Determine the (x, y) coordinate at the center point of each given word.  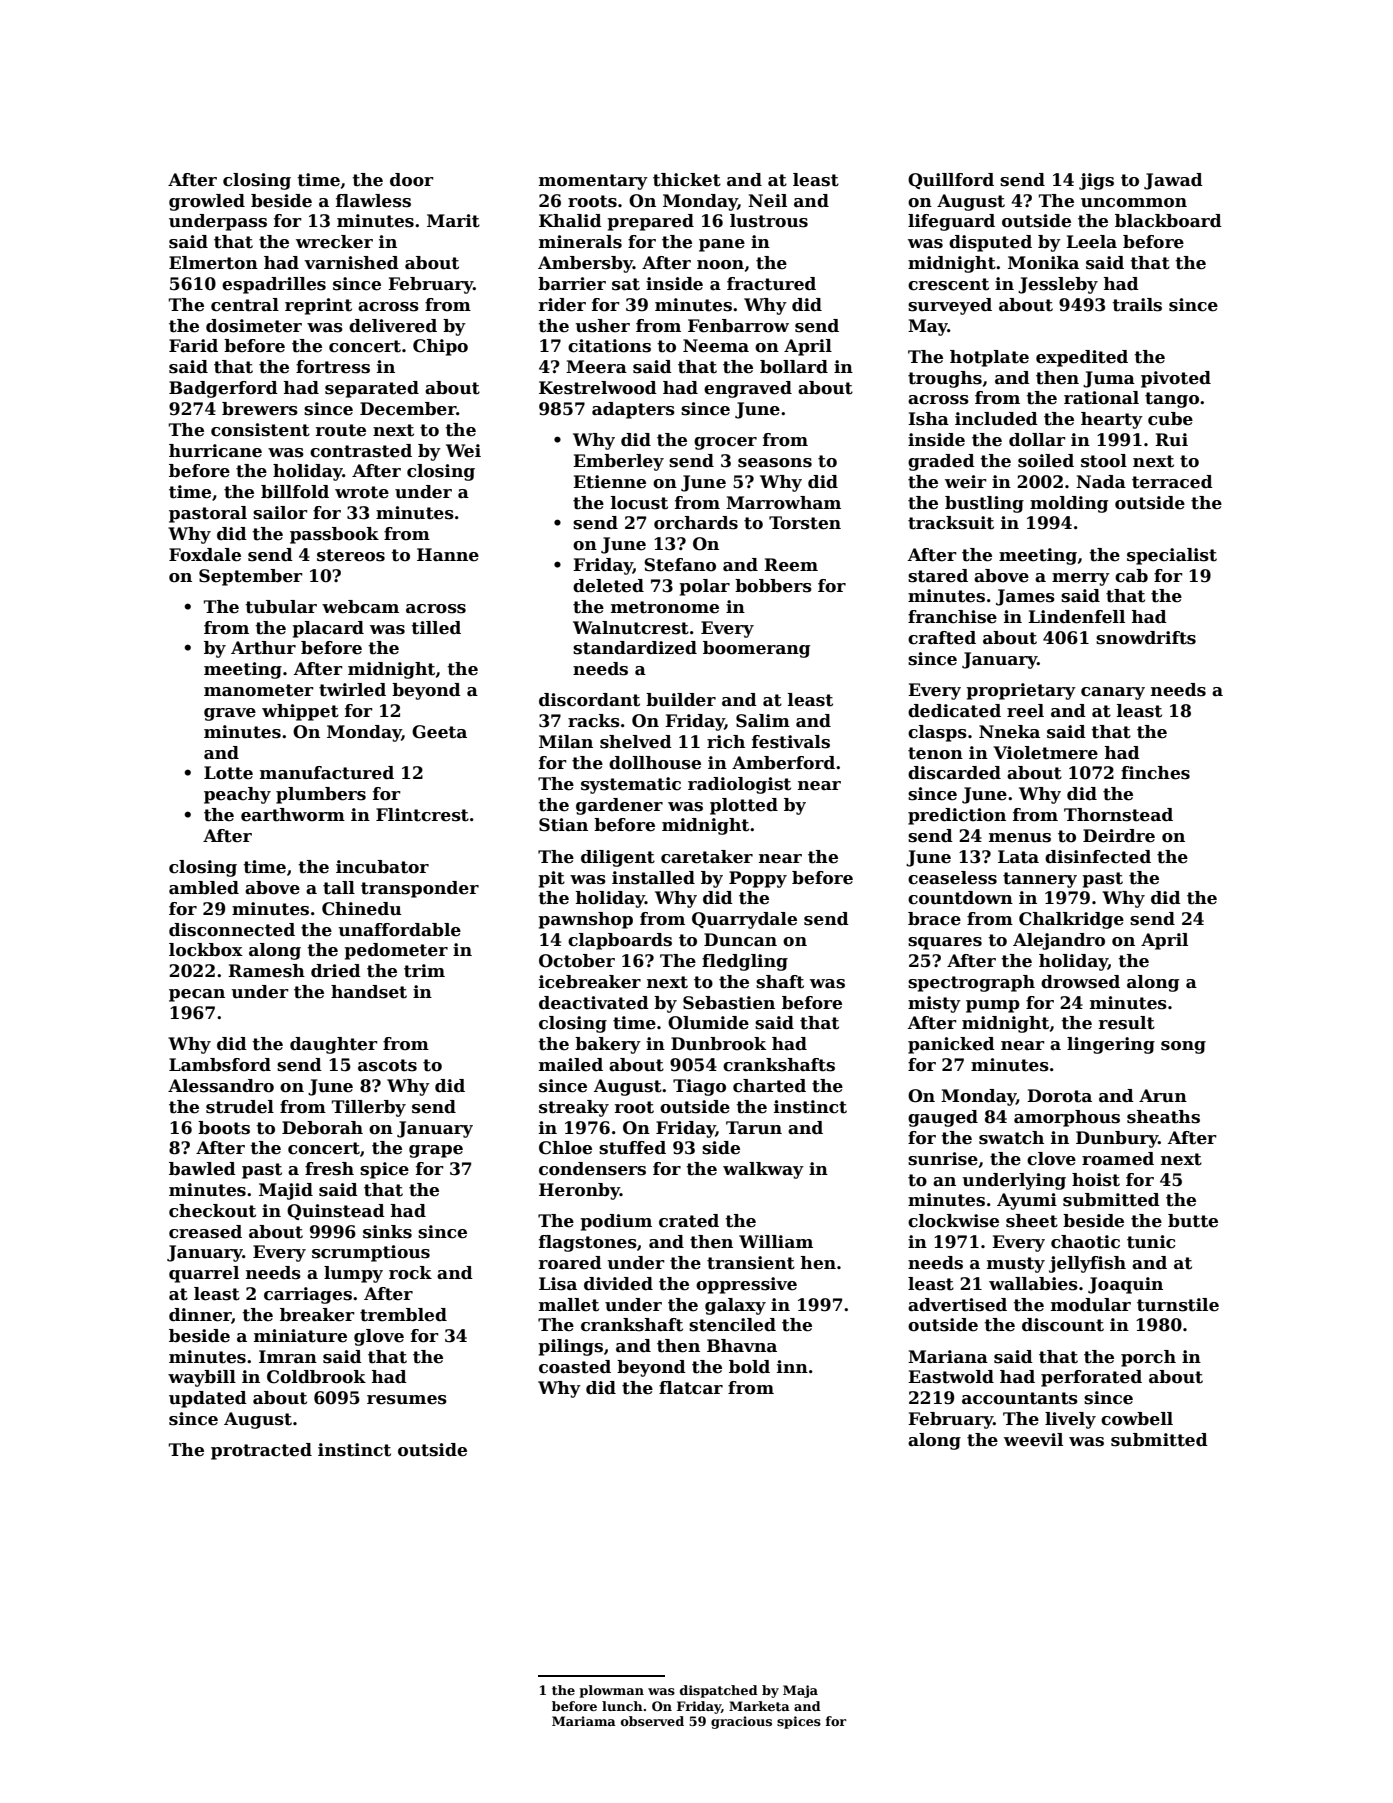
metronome (665, 607)
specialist (1172, 556)
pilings (570, 1347)
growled (207, 202)
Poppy (758, 879)
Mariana (948, 1357)
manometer (259, 690)
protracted (261, 1451)
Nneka (1009, 732)
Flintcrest (422, 815)
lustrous (769, 221)
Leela (1091, 242)
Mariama (584, 1721)
